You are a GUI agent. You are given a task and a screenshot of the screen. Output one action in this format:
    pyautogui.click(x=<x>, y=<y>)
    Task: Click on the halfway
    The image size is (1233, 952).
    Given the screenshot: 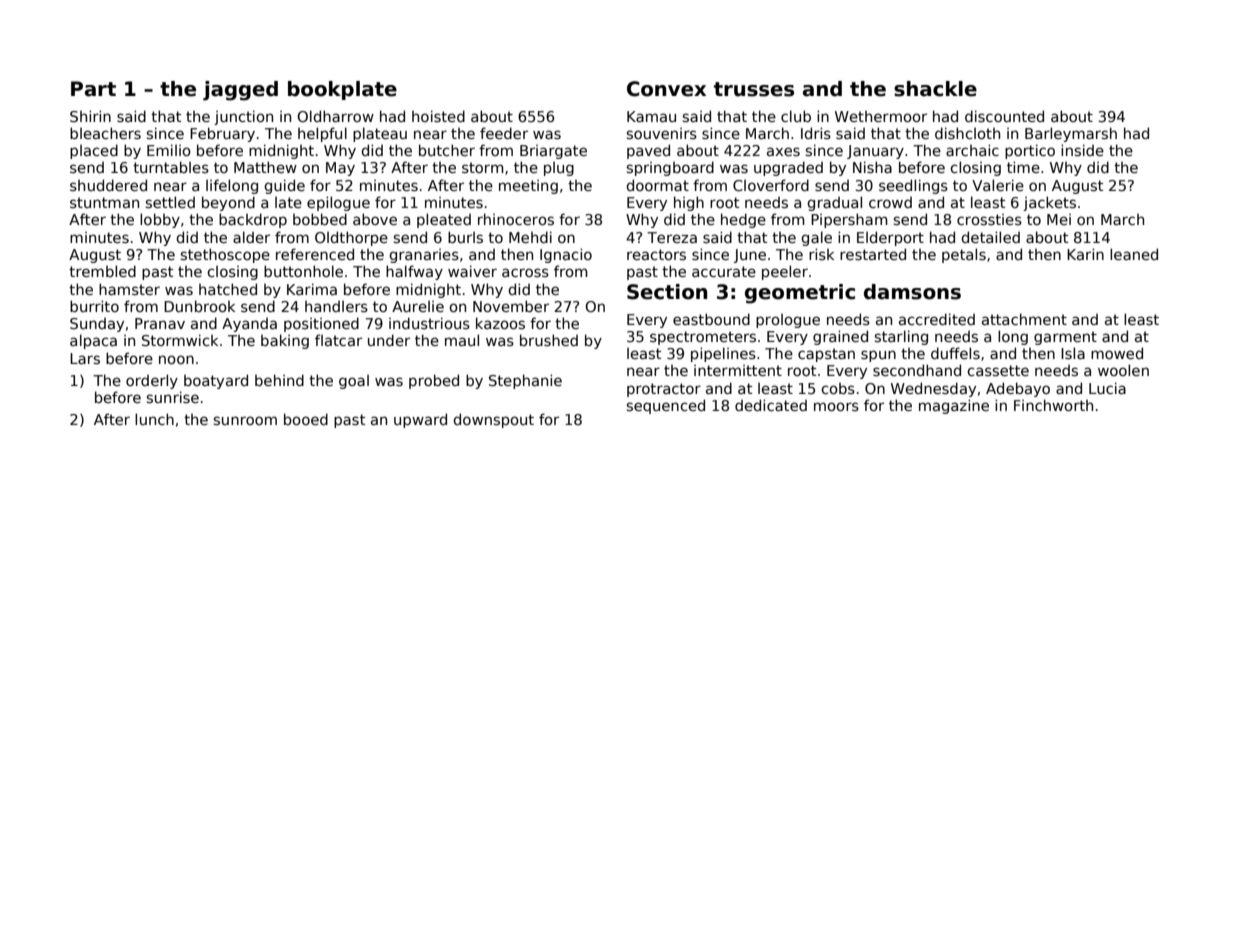 What is the action you would take?
    pyautogui.click(x=414, y=272)
